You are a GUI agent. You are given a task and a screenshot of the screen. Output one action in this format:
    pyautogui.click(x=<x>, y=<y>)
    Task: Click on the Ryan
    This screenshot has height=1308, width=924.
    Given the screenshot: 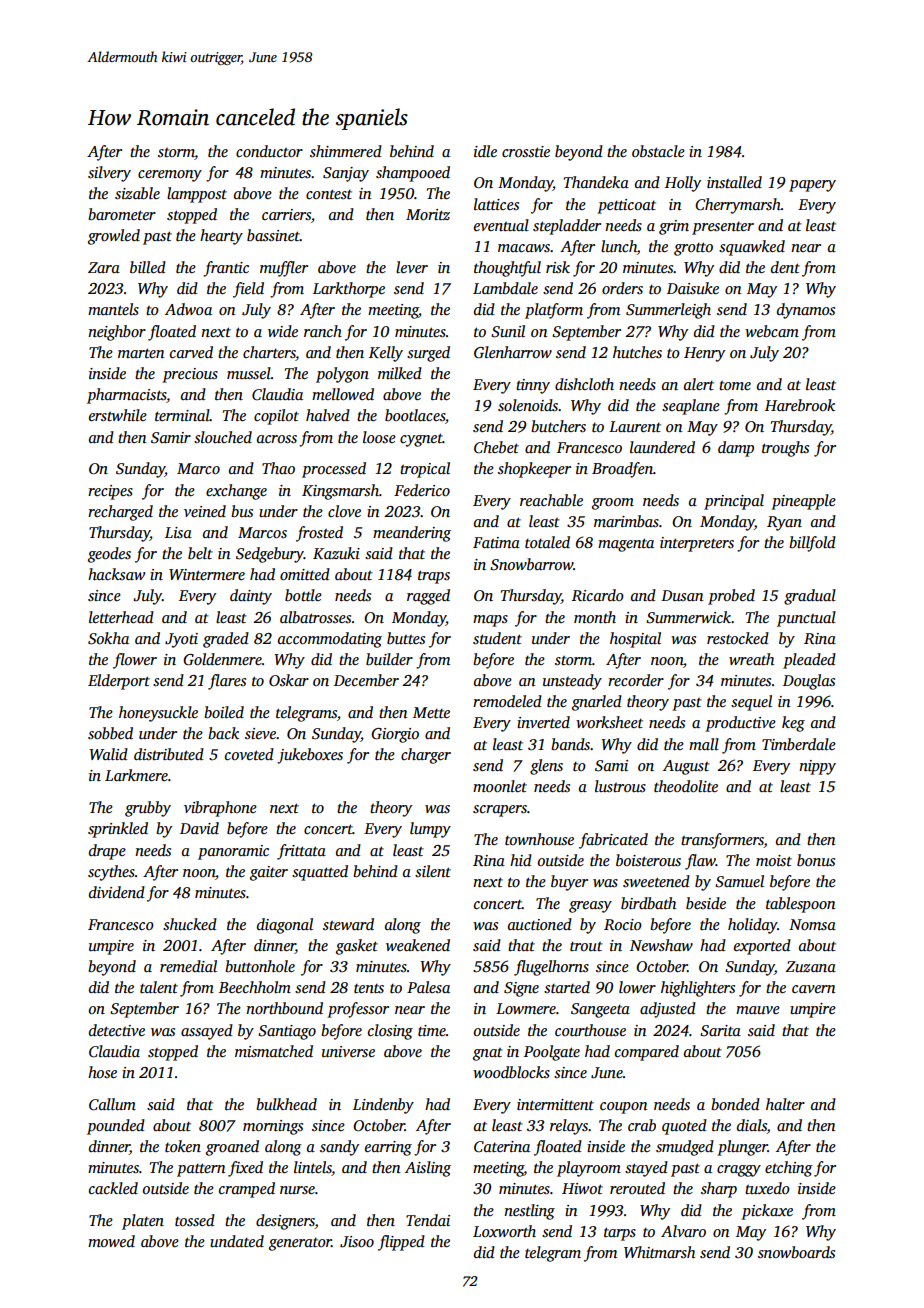 What is the action you would take?
    pyautogui.click(x=784, y=523)
